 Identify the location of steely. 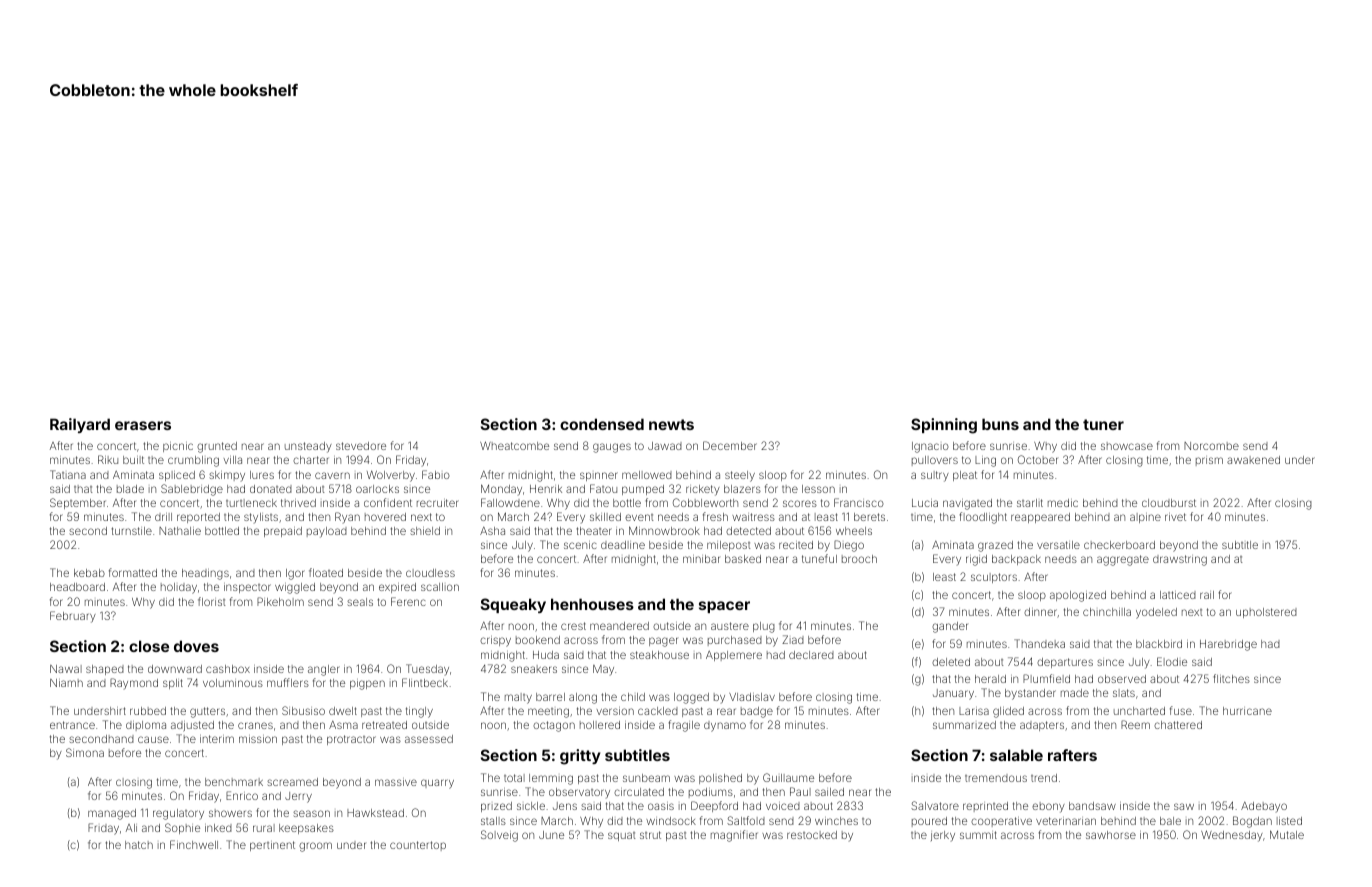
(740, 476).
